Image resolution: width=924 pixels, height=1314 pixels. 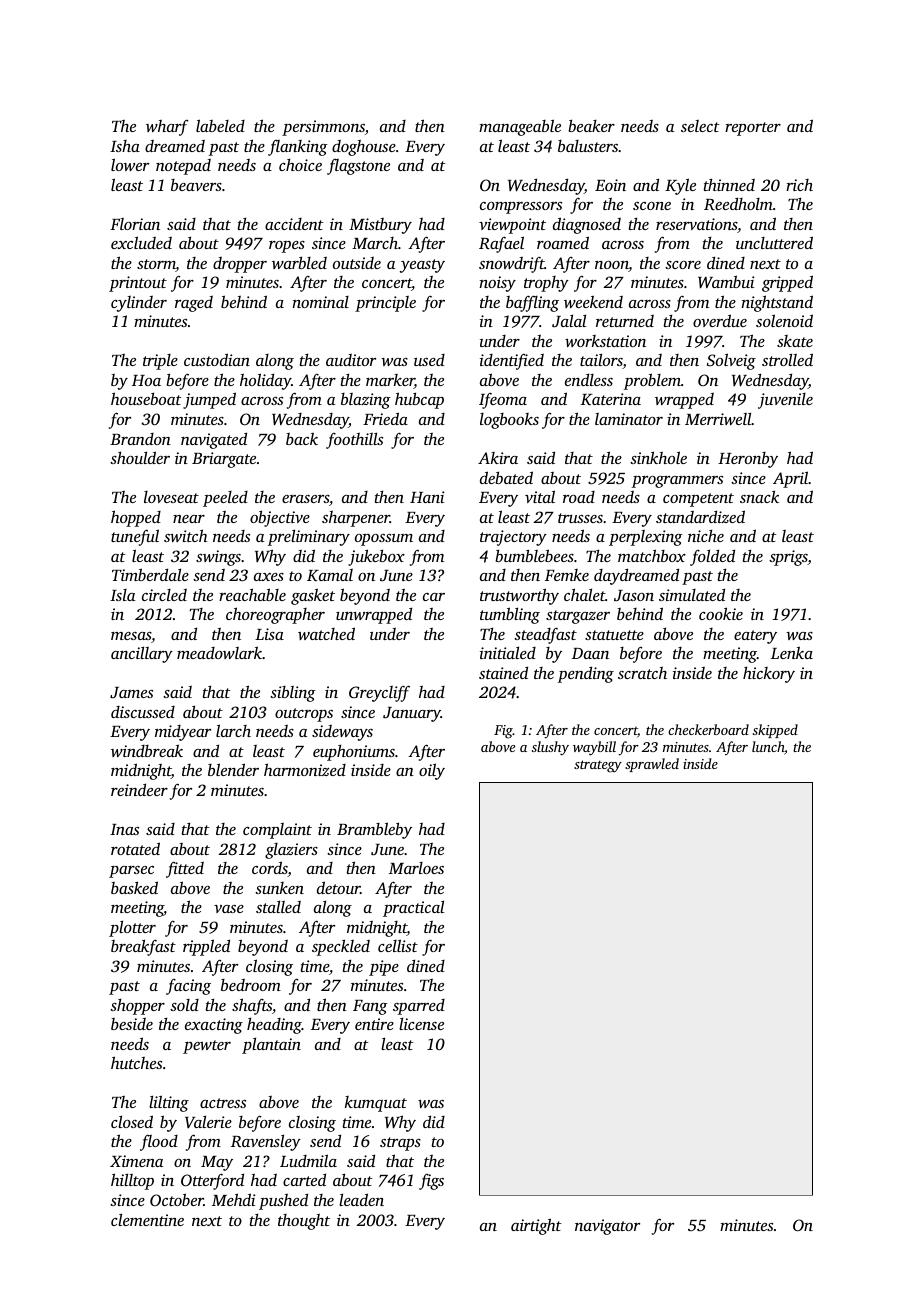 What do you see at coordinates (774, 242) in the document?
I see `uncluttered` at bounding box center [774, 242].
